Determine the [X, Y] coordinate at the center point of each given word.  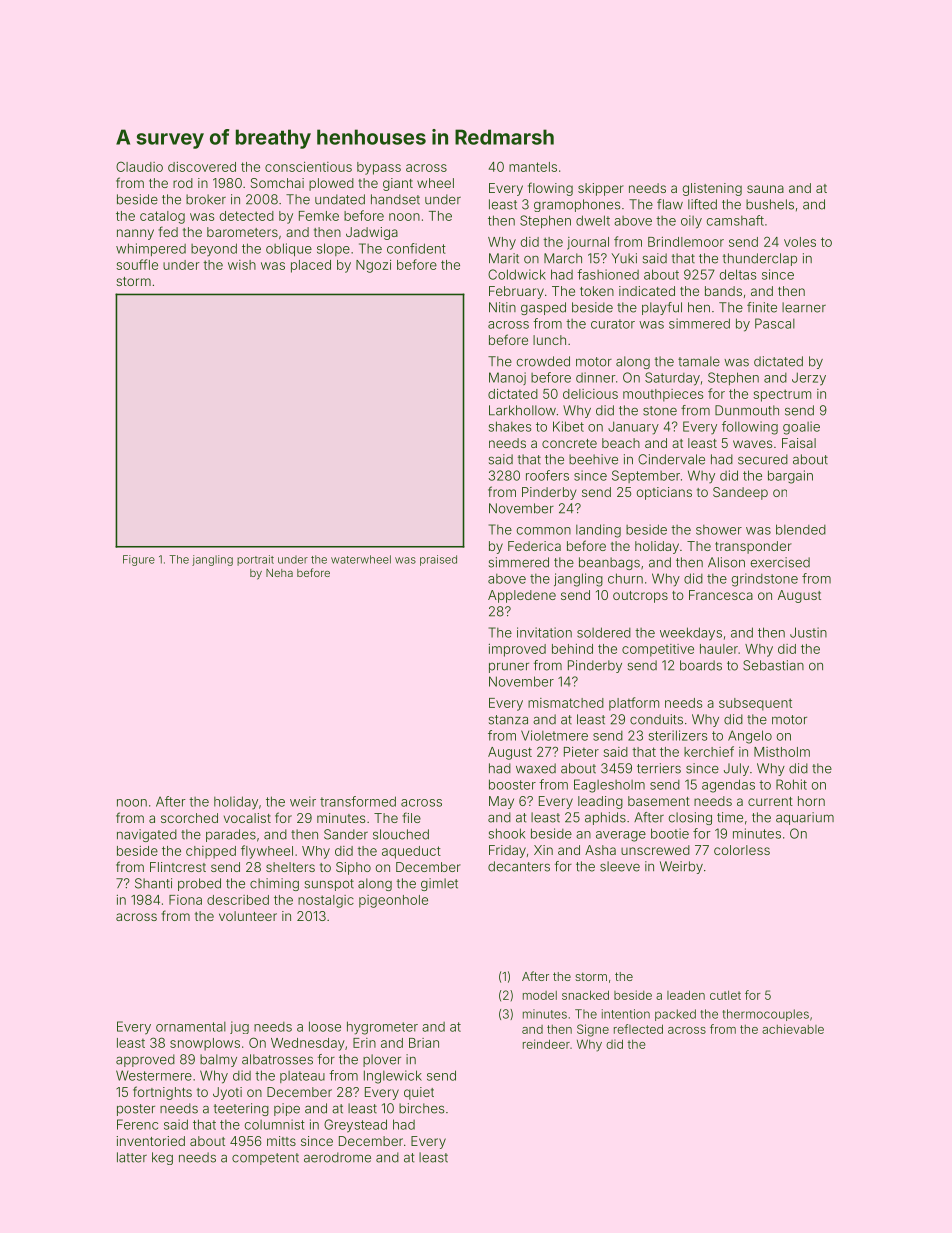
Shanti [153, 883]
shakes [510, 426]
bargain [790, 477]
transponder [753, 547]
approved [145, 1060]
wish [242, 265]
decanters [519, 866]
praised [438, 560]
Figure [139, 560]
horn [811, 801]
